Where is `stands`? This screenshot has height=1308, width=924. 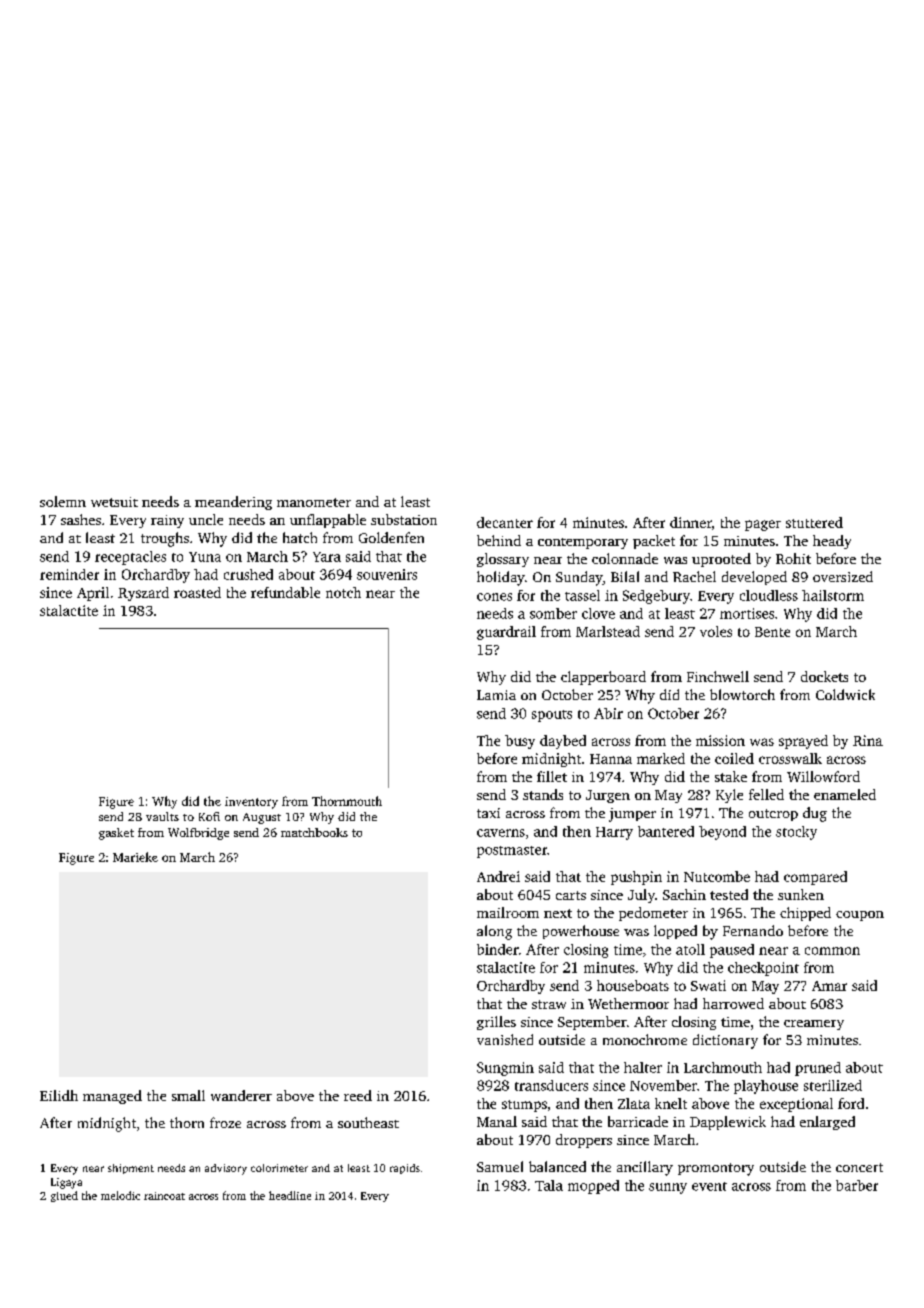
stands is located at coordinates (543, 794).
